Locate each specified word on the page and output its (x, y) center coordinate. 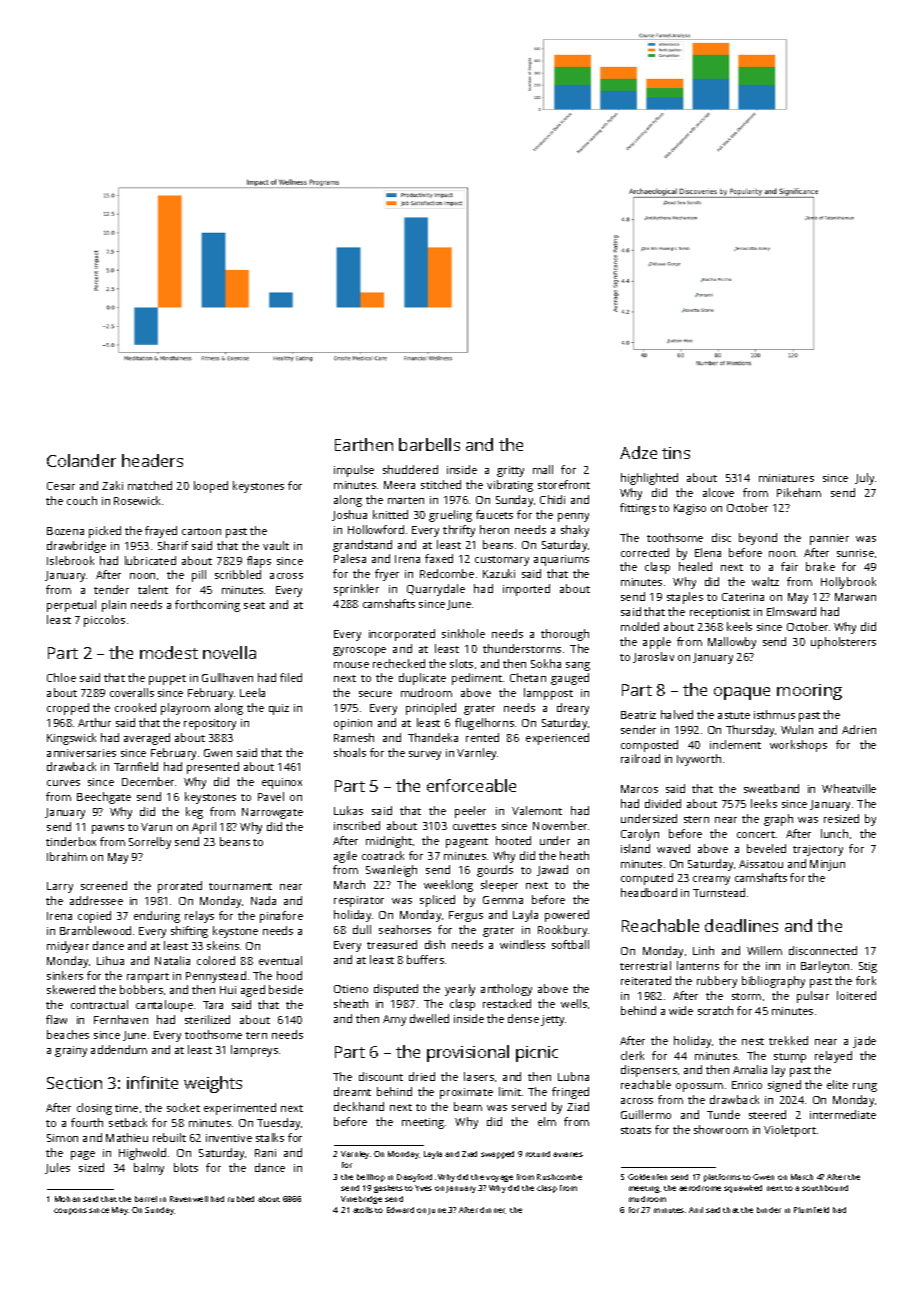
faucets (494, 514)
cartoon (201, 531)
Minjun (827, 865)
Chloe (61, 677)
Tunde (723, 1114)
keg (194, 813)
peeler (470, 812)
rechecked (399, 663)
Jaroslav (653, 657)
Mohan (67, 1199)
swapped (497, 1155)
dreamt (352, 1091)
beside (286, 989)
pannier (829, 539)
